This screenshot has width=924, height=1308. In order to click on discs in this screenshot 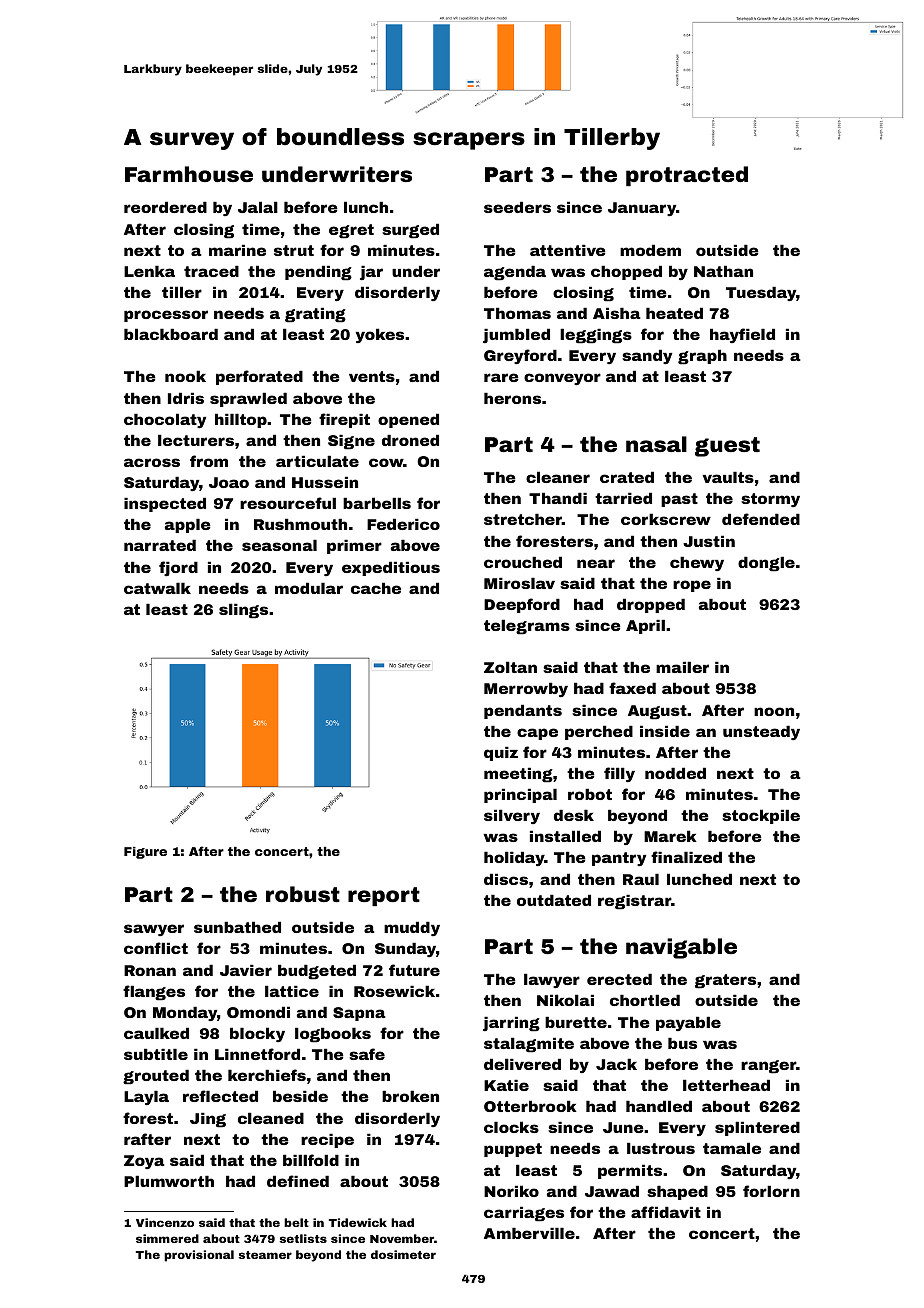, I will do `click(506, 879)`.
